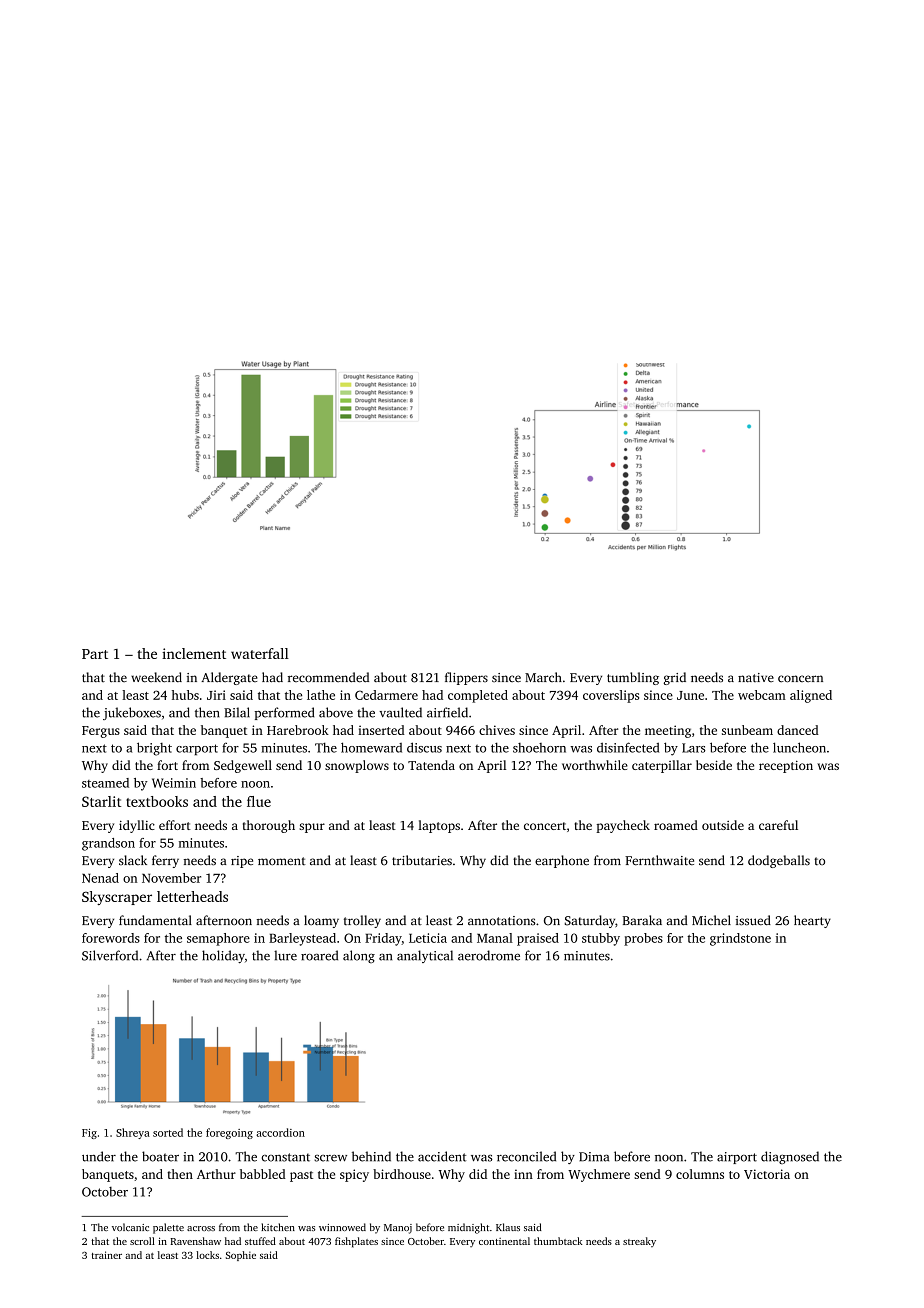 The width and height of the screenshot is (924, 1308). Describe the element at coordinates (269, 826) in the screenshot. I see `thorough` at that location.
